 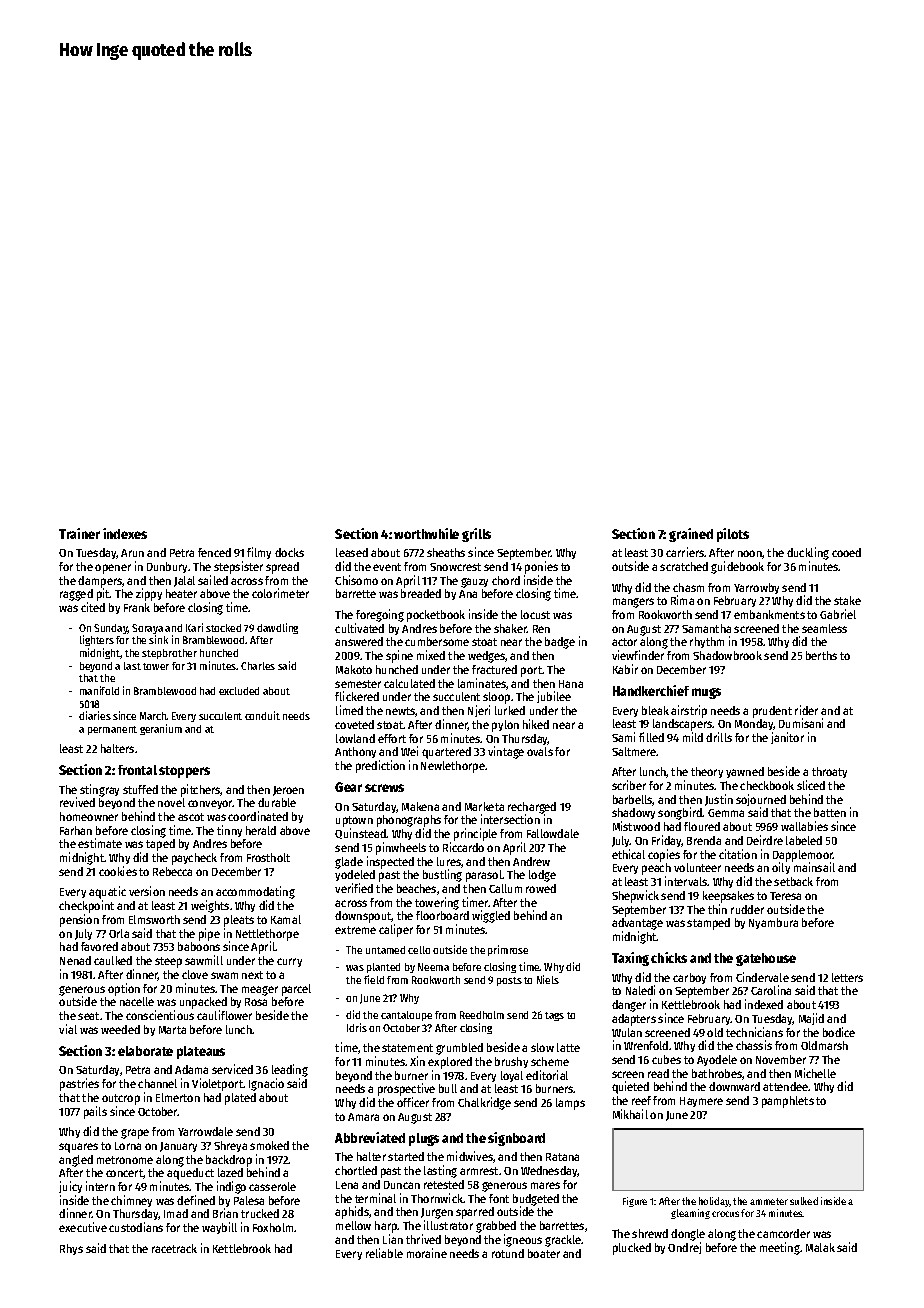 I want to click on yodeled, so click(x=355, y=875).
